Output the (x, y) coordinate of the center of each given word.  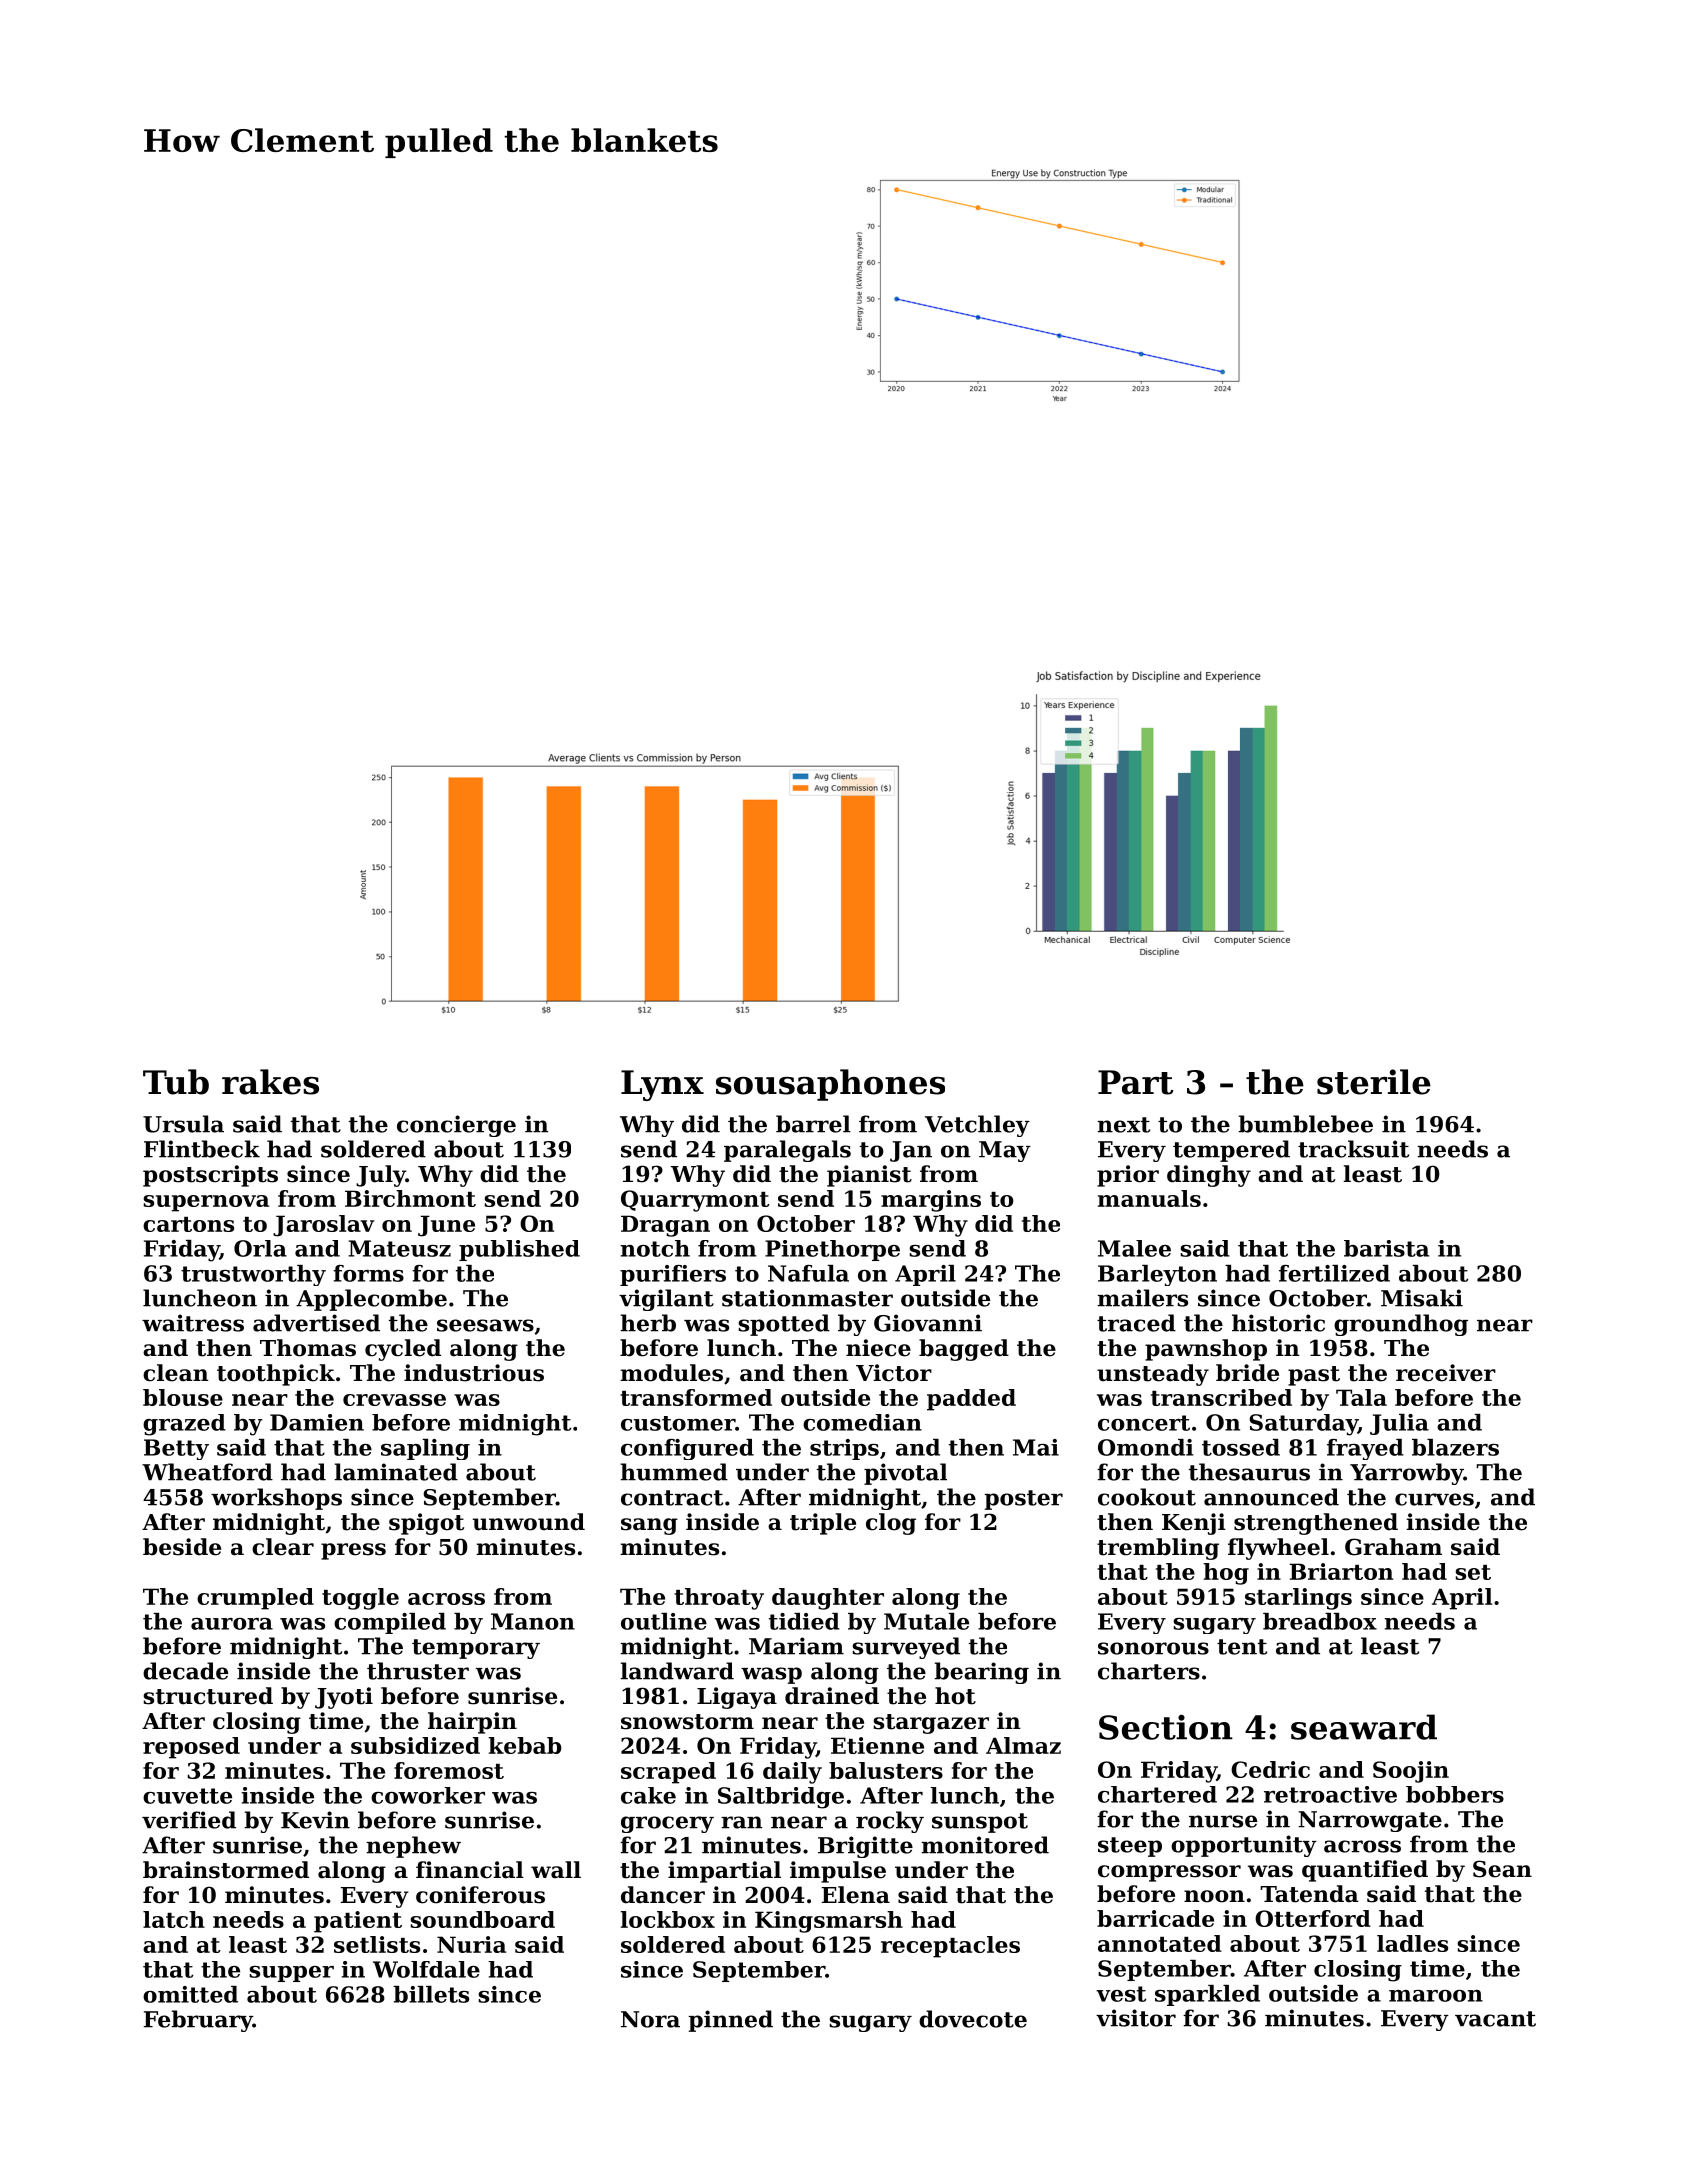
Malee (1134, 1248)
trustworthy (253, 1275)
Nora (650, 2019)
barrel (813, 1124)
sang (649, 1526)
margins (931, 1201)
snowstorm (687, 1722)
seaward (1364, 1727)
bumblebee (1305, 1124)
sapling (425, 1449)
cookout (1147, 1497)
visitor (1136, 2018)
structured (208, 1696)
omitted (190, 1994)
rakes (270, 1082)
